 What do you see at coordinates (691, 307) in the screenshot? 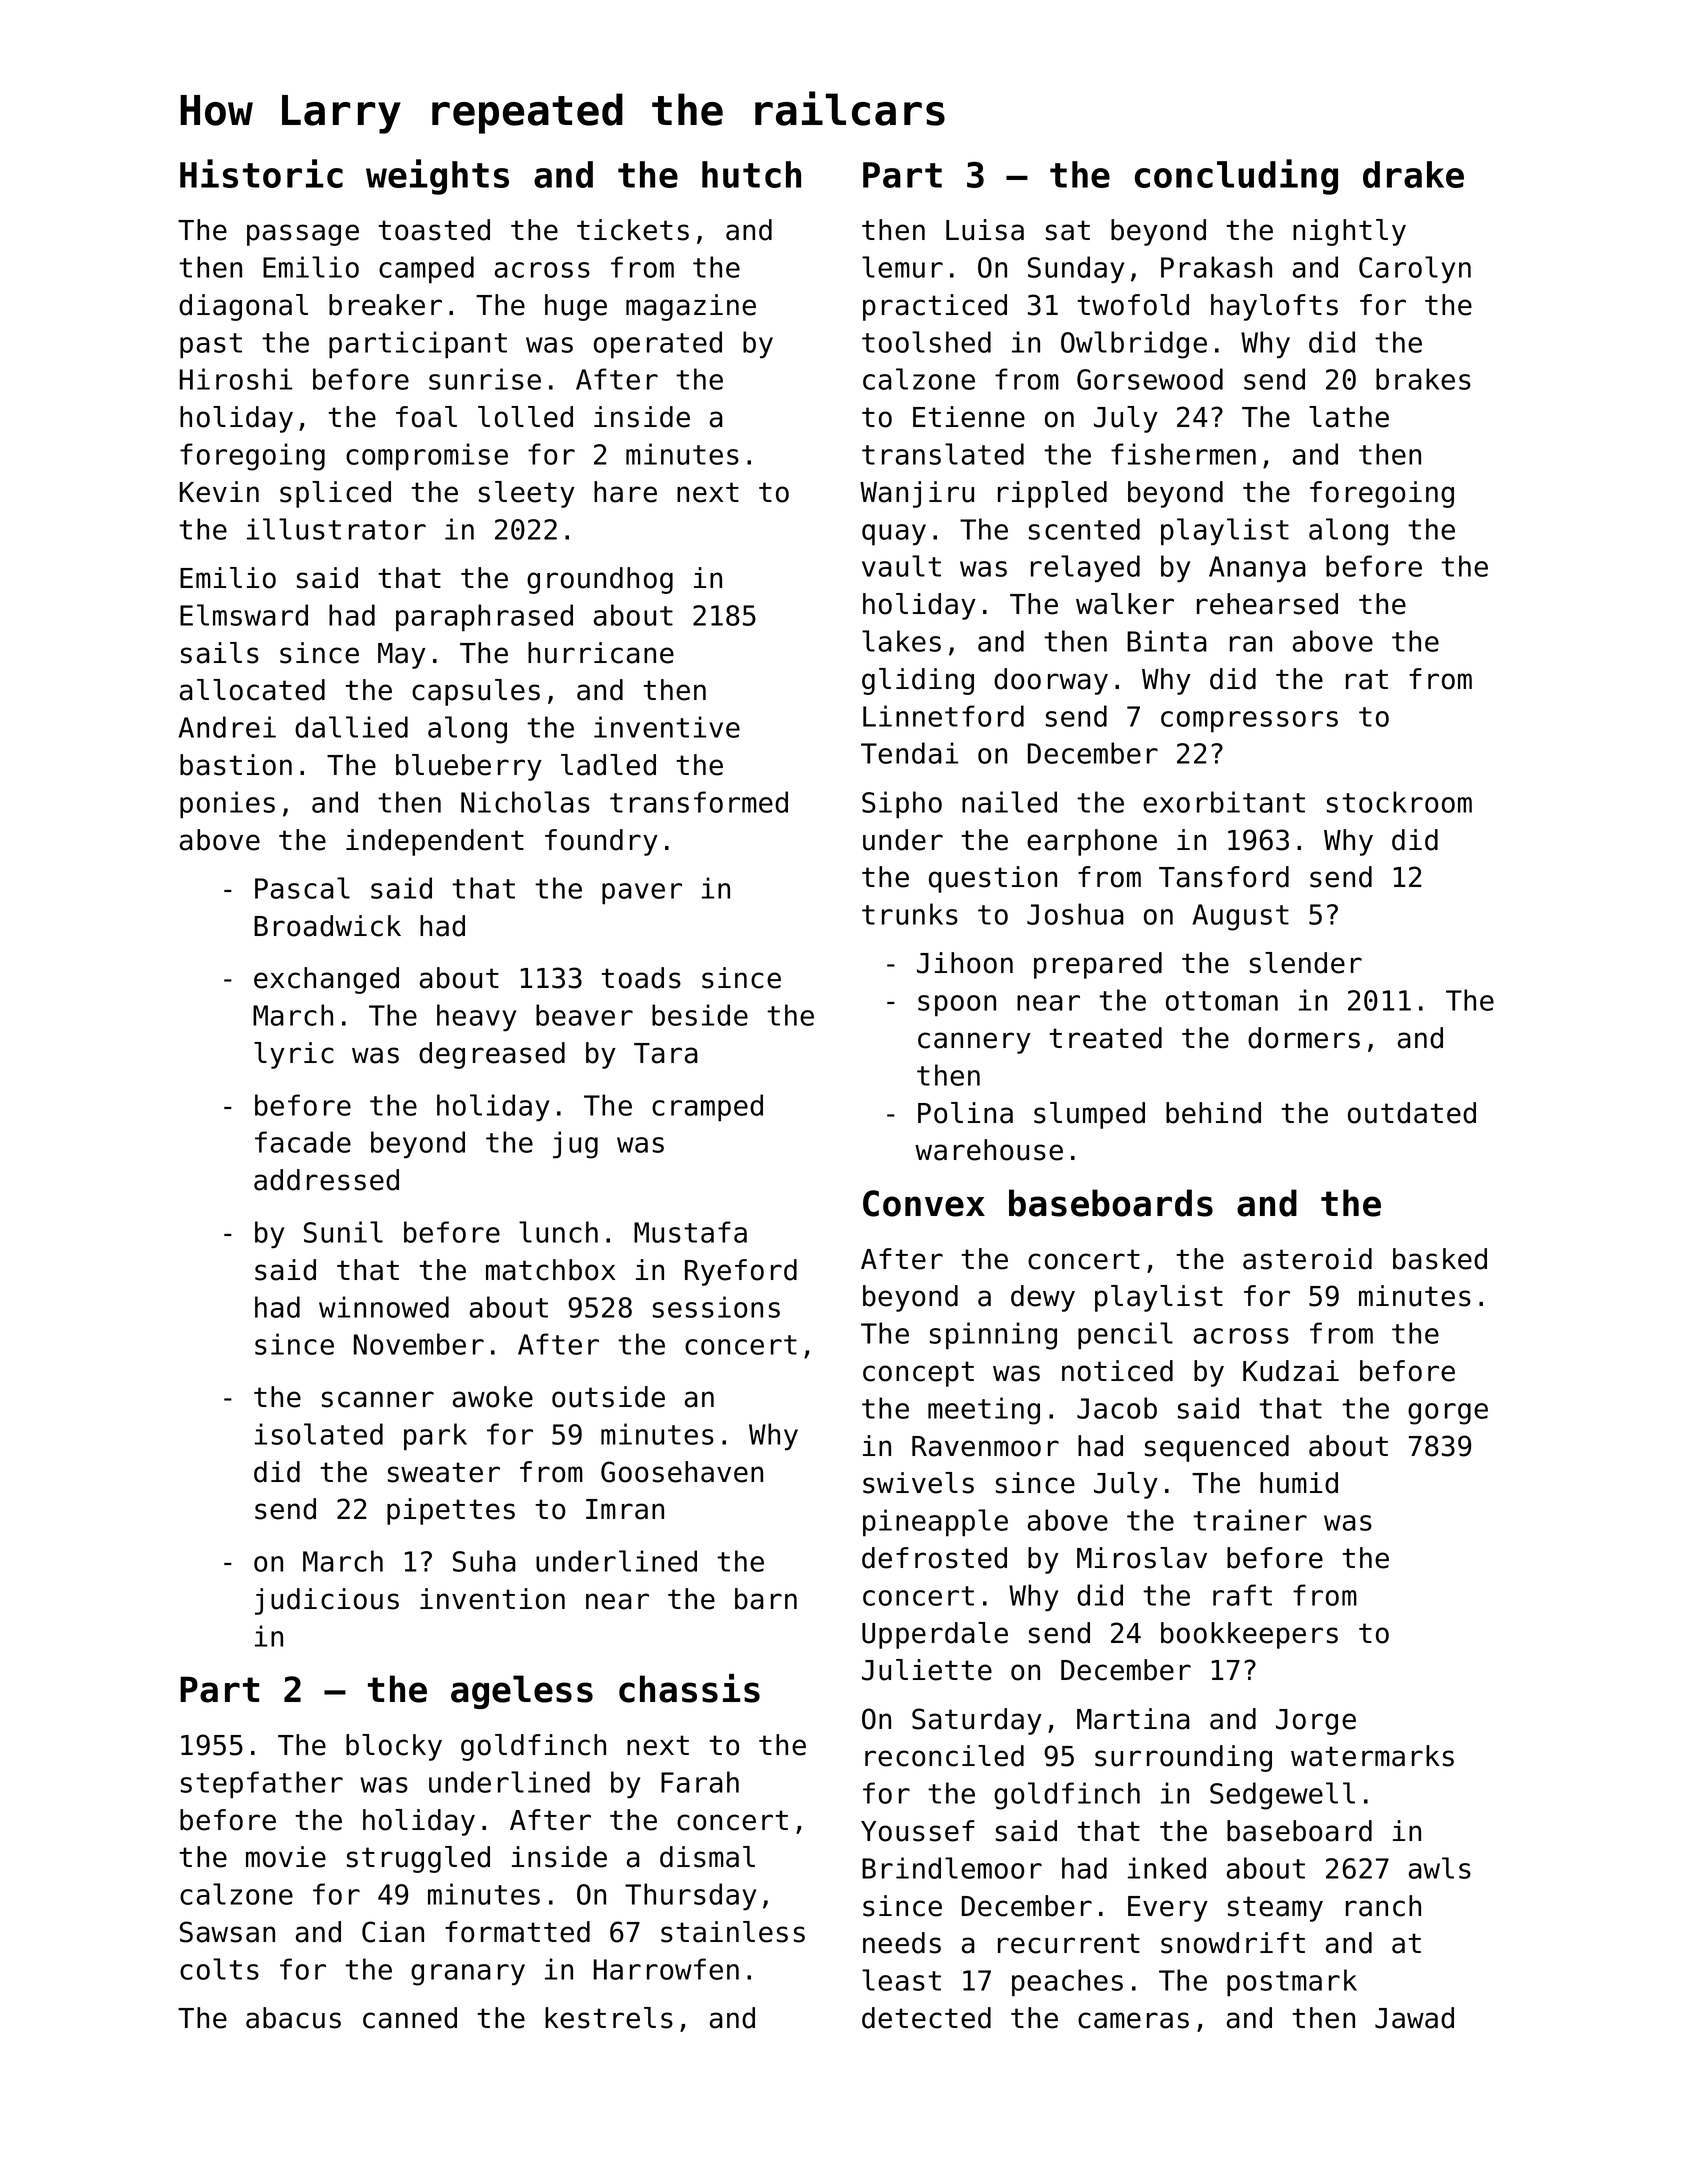
I see `magazine` at bounding box center [691, 307].
